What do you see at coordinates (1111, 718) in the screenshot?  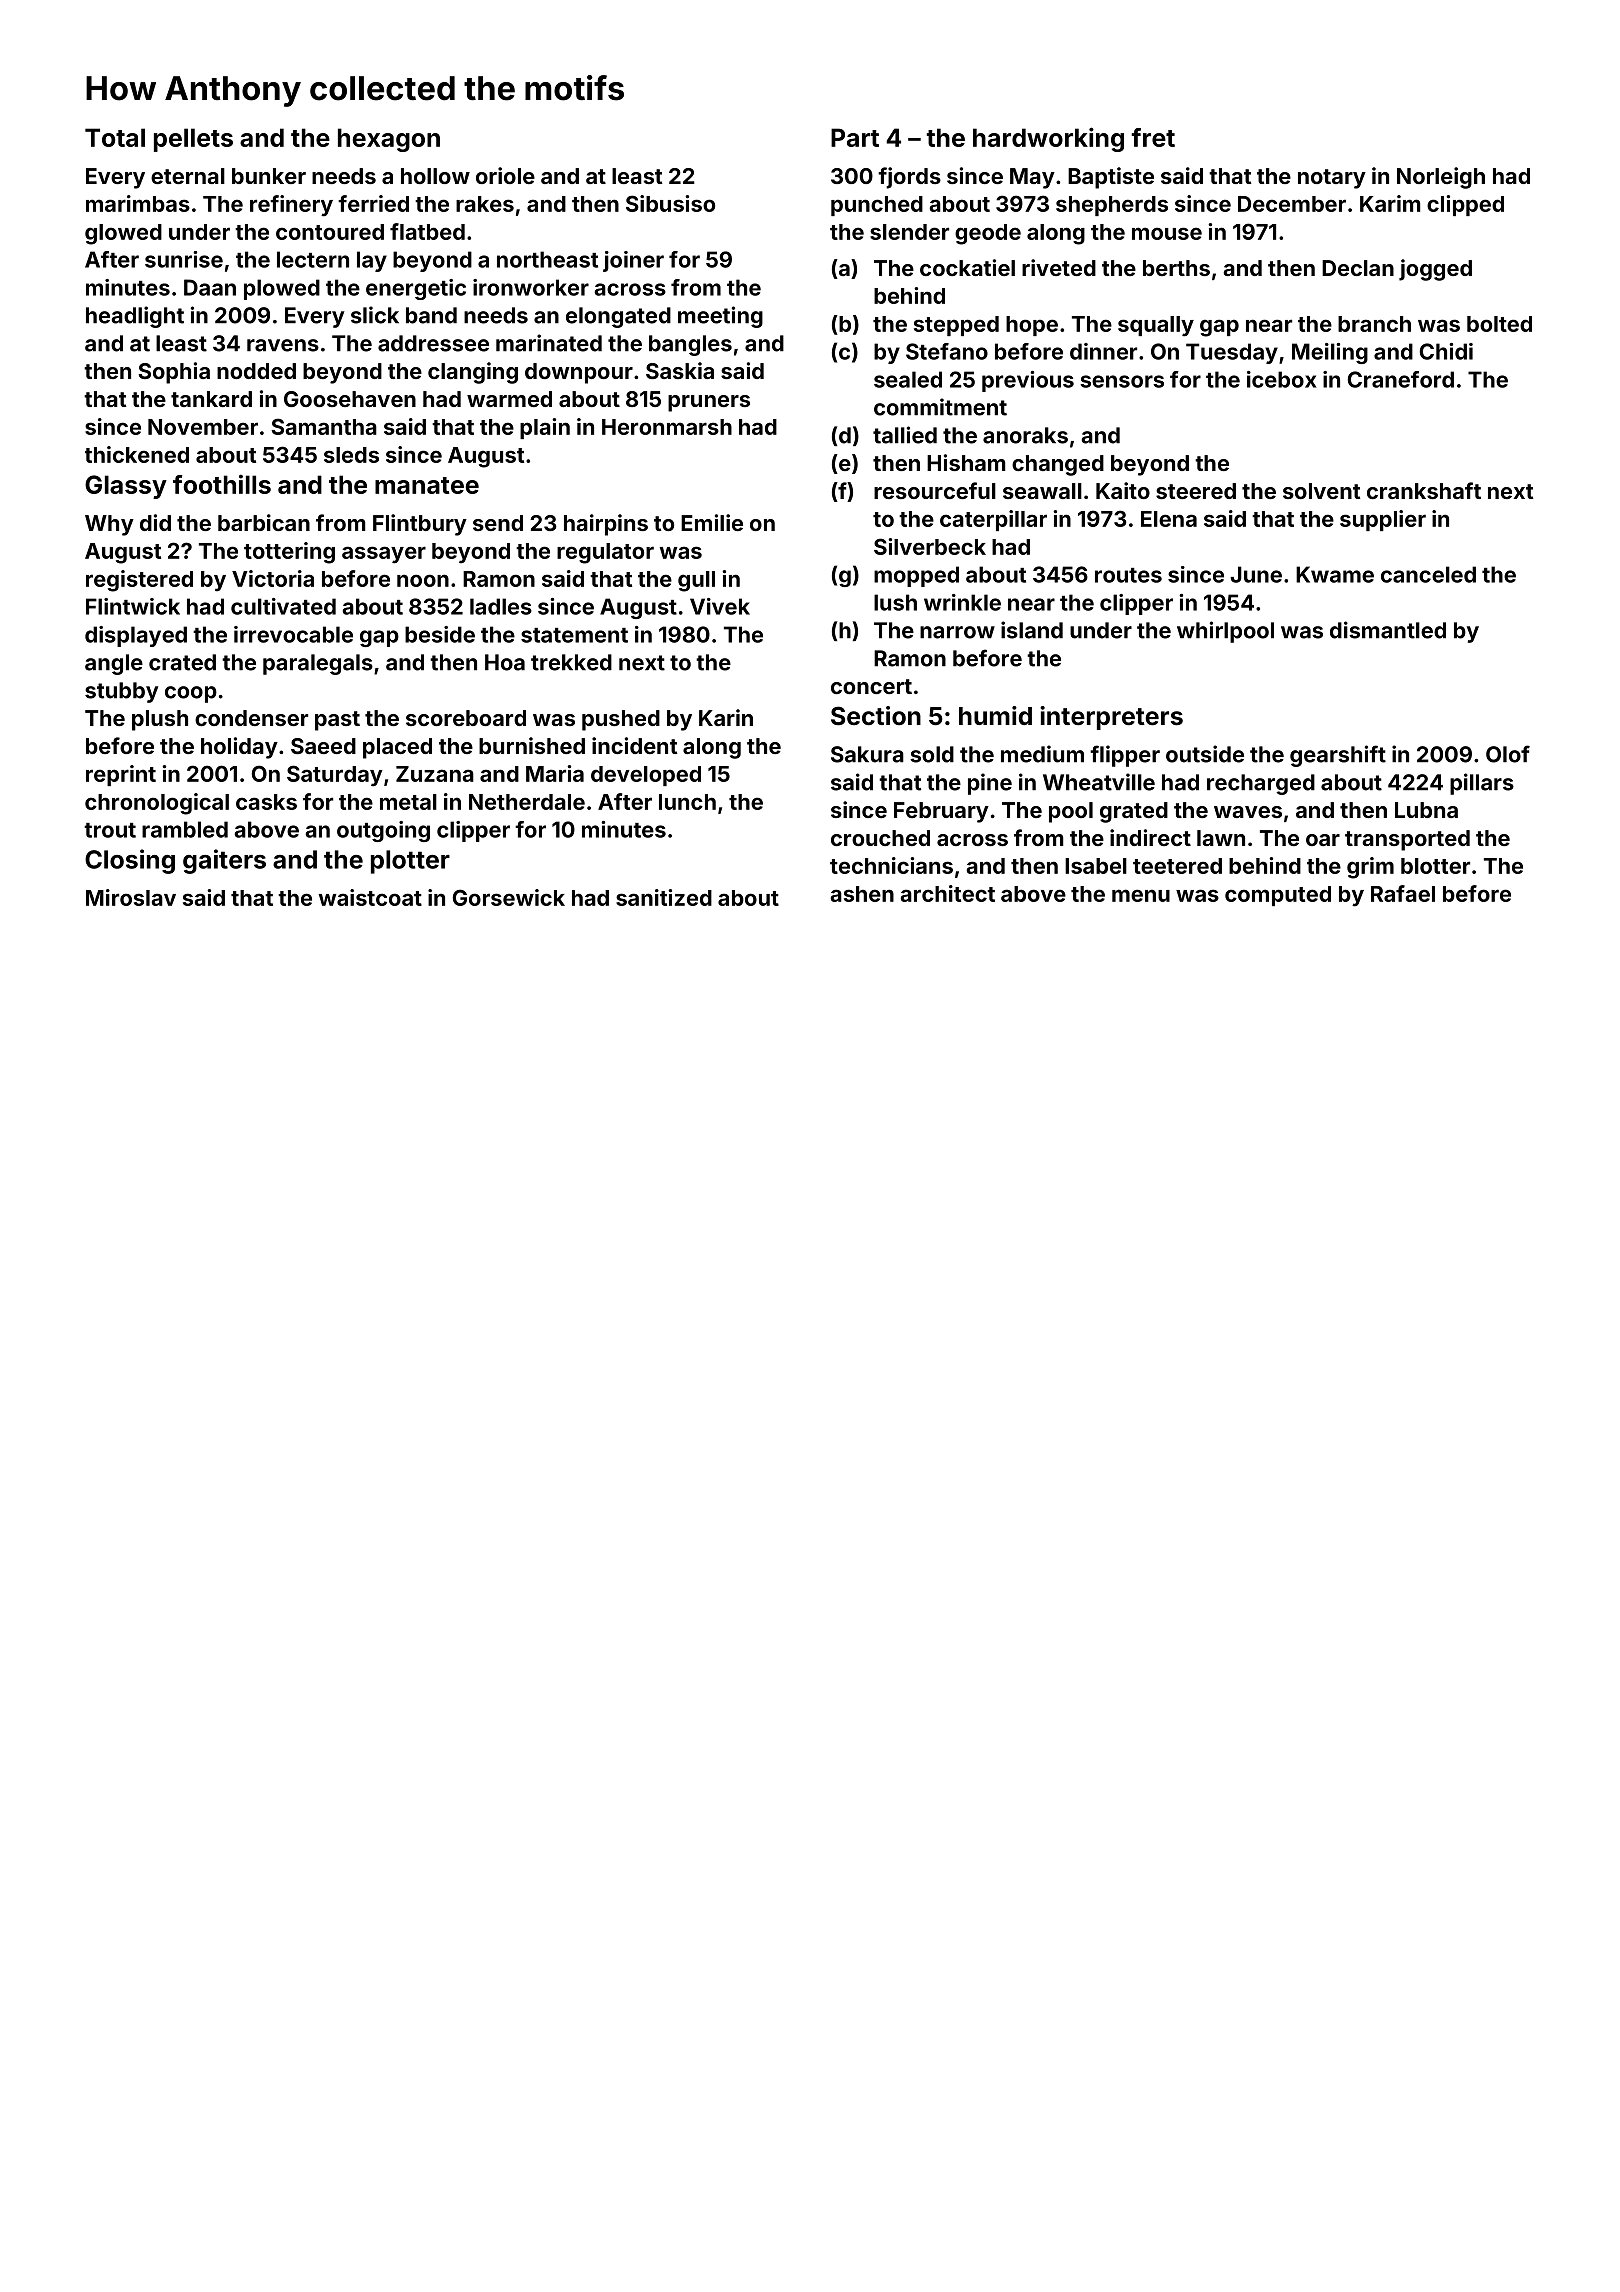 I see `interpreters` at bounding box center [1111, 718].
